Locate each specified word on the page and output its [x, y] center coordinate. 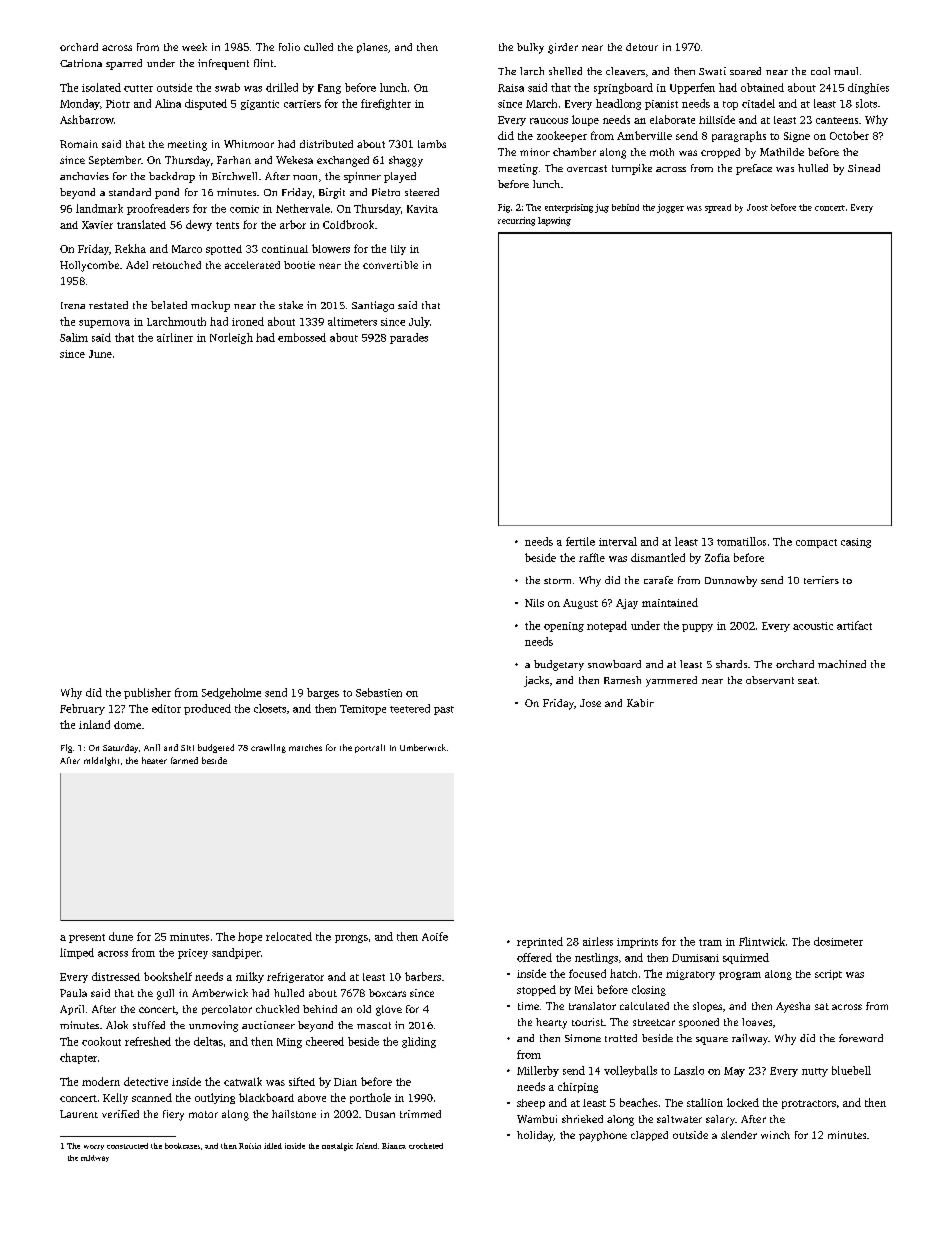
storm [557, 581]
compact [816, 543]
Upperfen [692, 88]
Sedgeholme [231, 693]
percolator [227, 1010]
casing [856, 543]
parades [409, 338]
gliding [419, 1042]
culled [318, 47]
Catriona [81, 63]
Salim [74, 337]
